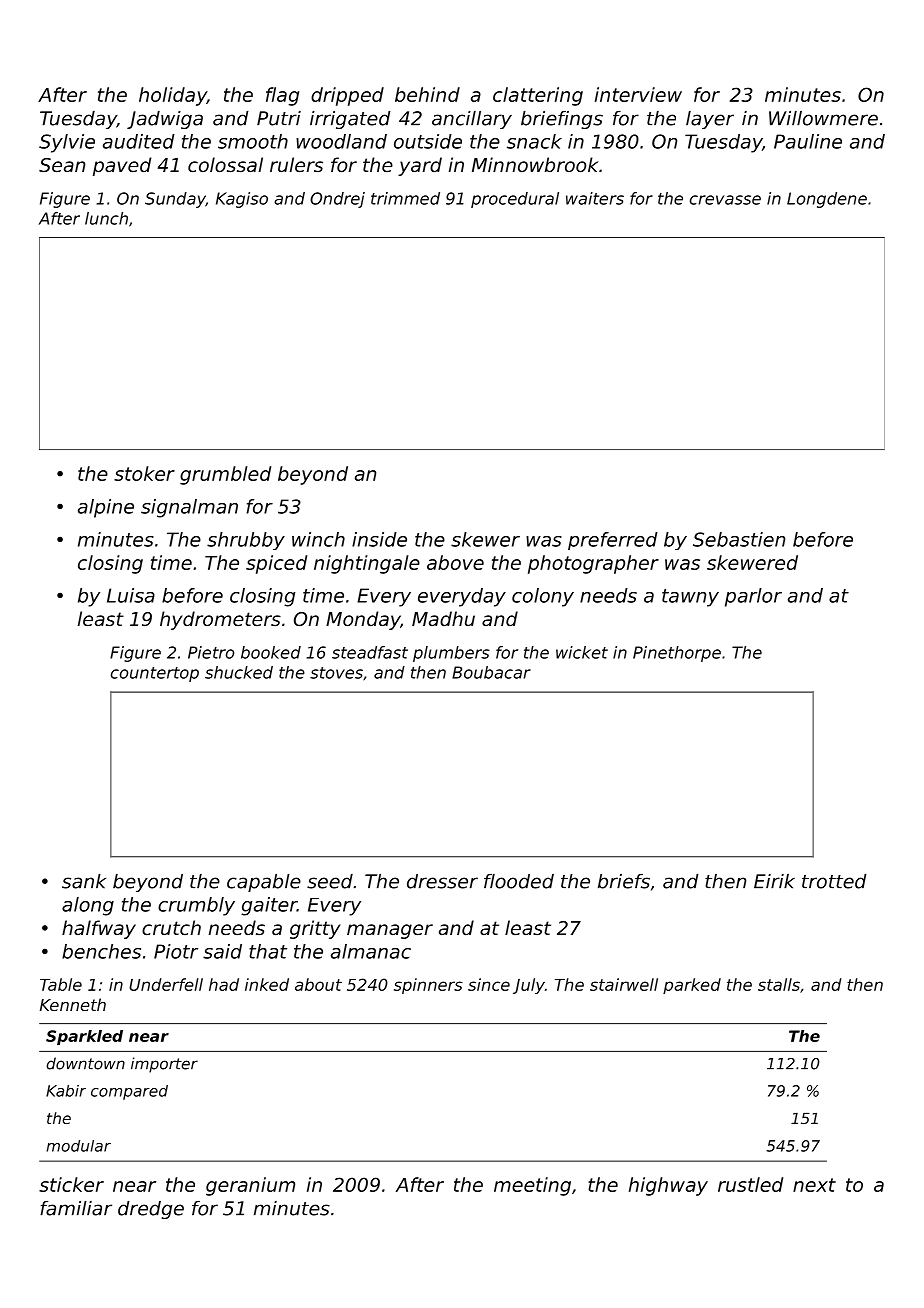 The height and width of the page is (1308, 924). Describe the element at coordinates (379, 539) in the page. I see `inside` at that location.
